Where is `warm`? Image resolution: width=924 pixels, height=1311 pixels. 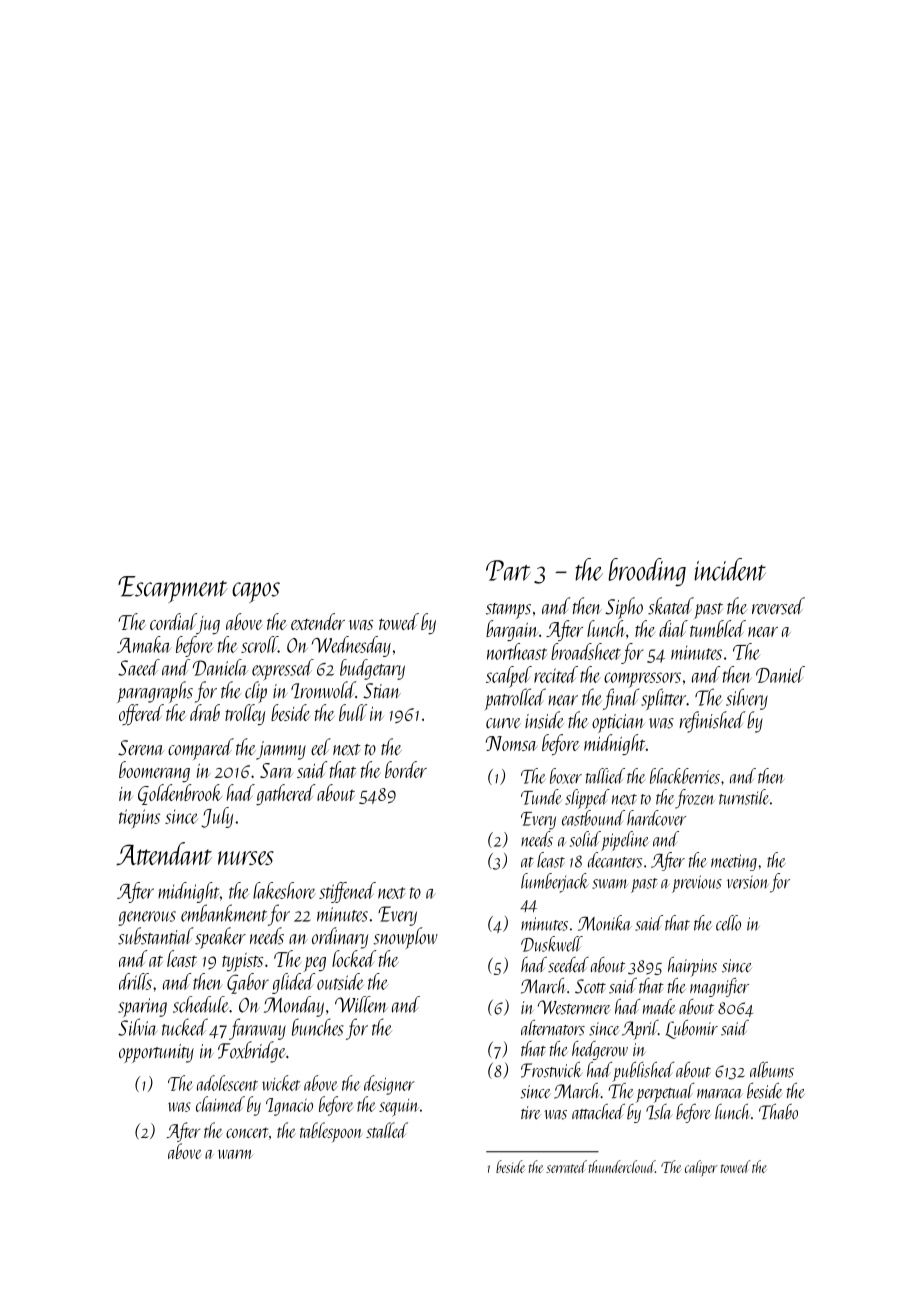
warm is located at coordinates (235, 1154).
